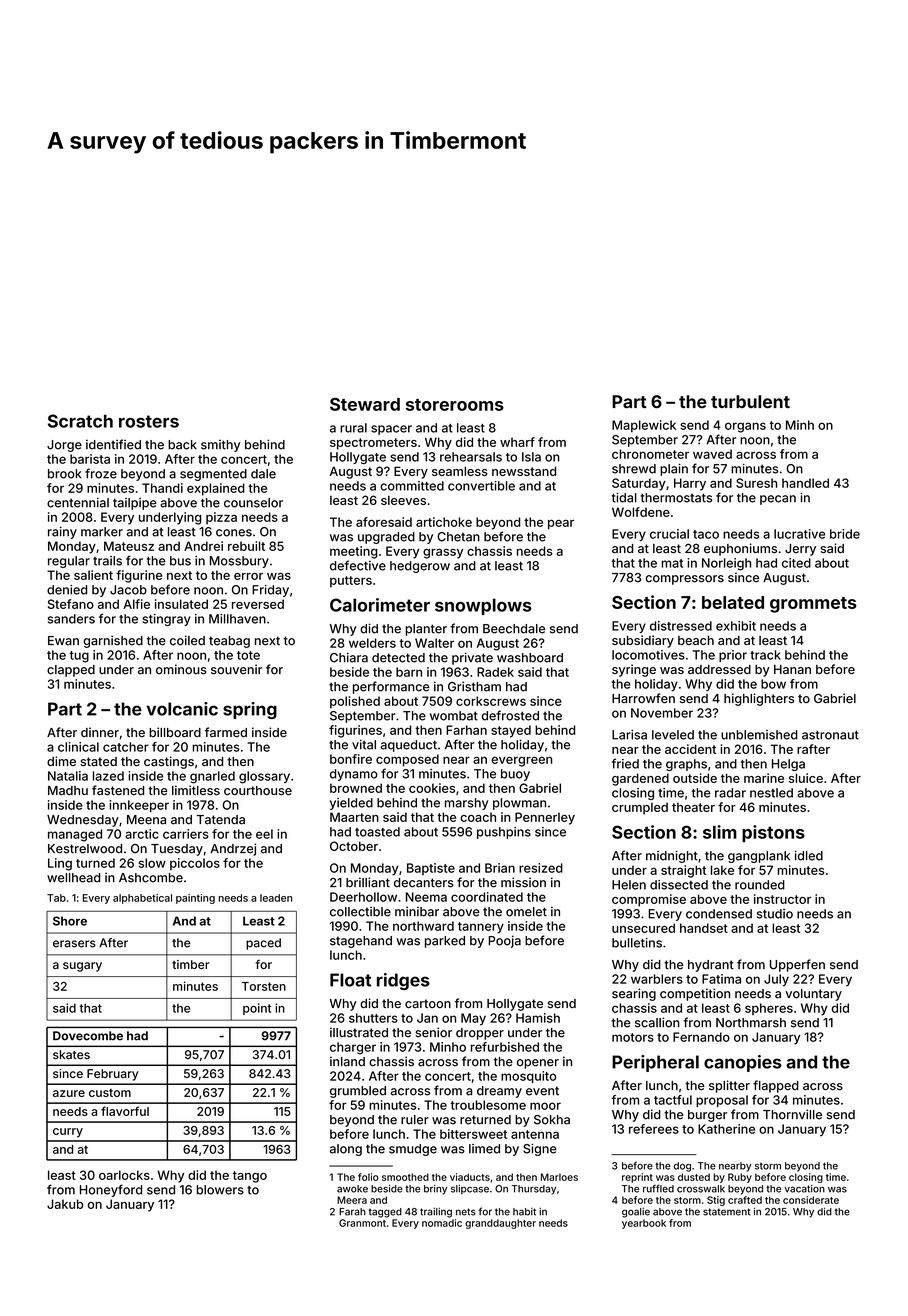 The height and width of the screenshot is (1316, 908). I want to click on Farhan, so click(466, 730).
